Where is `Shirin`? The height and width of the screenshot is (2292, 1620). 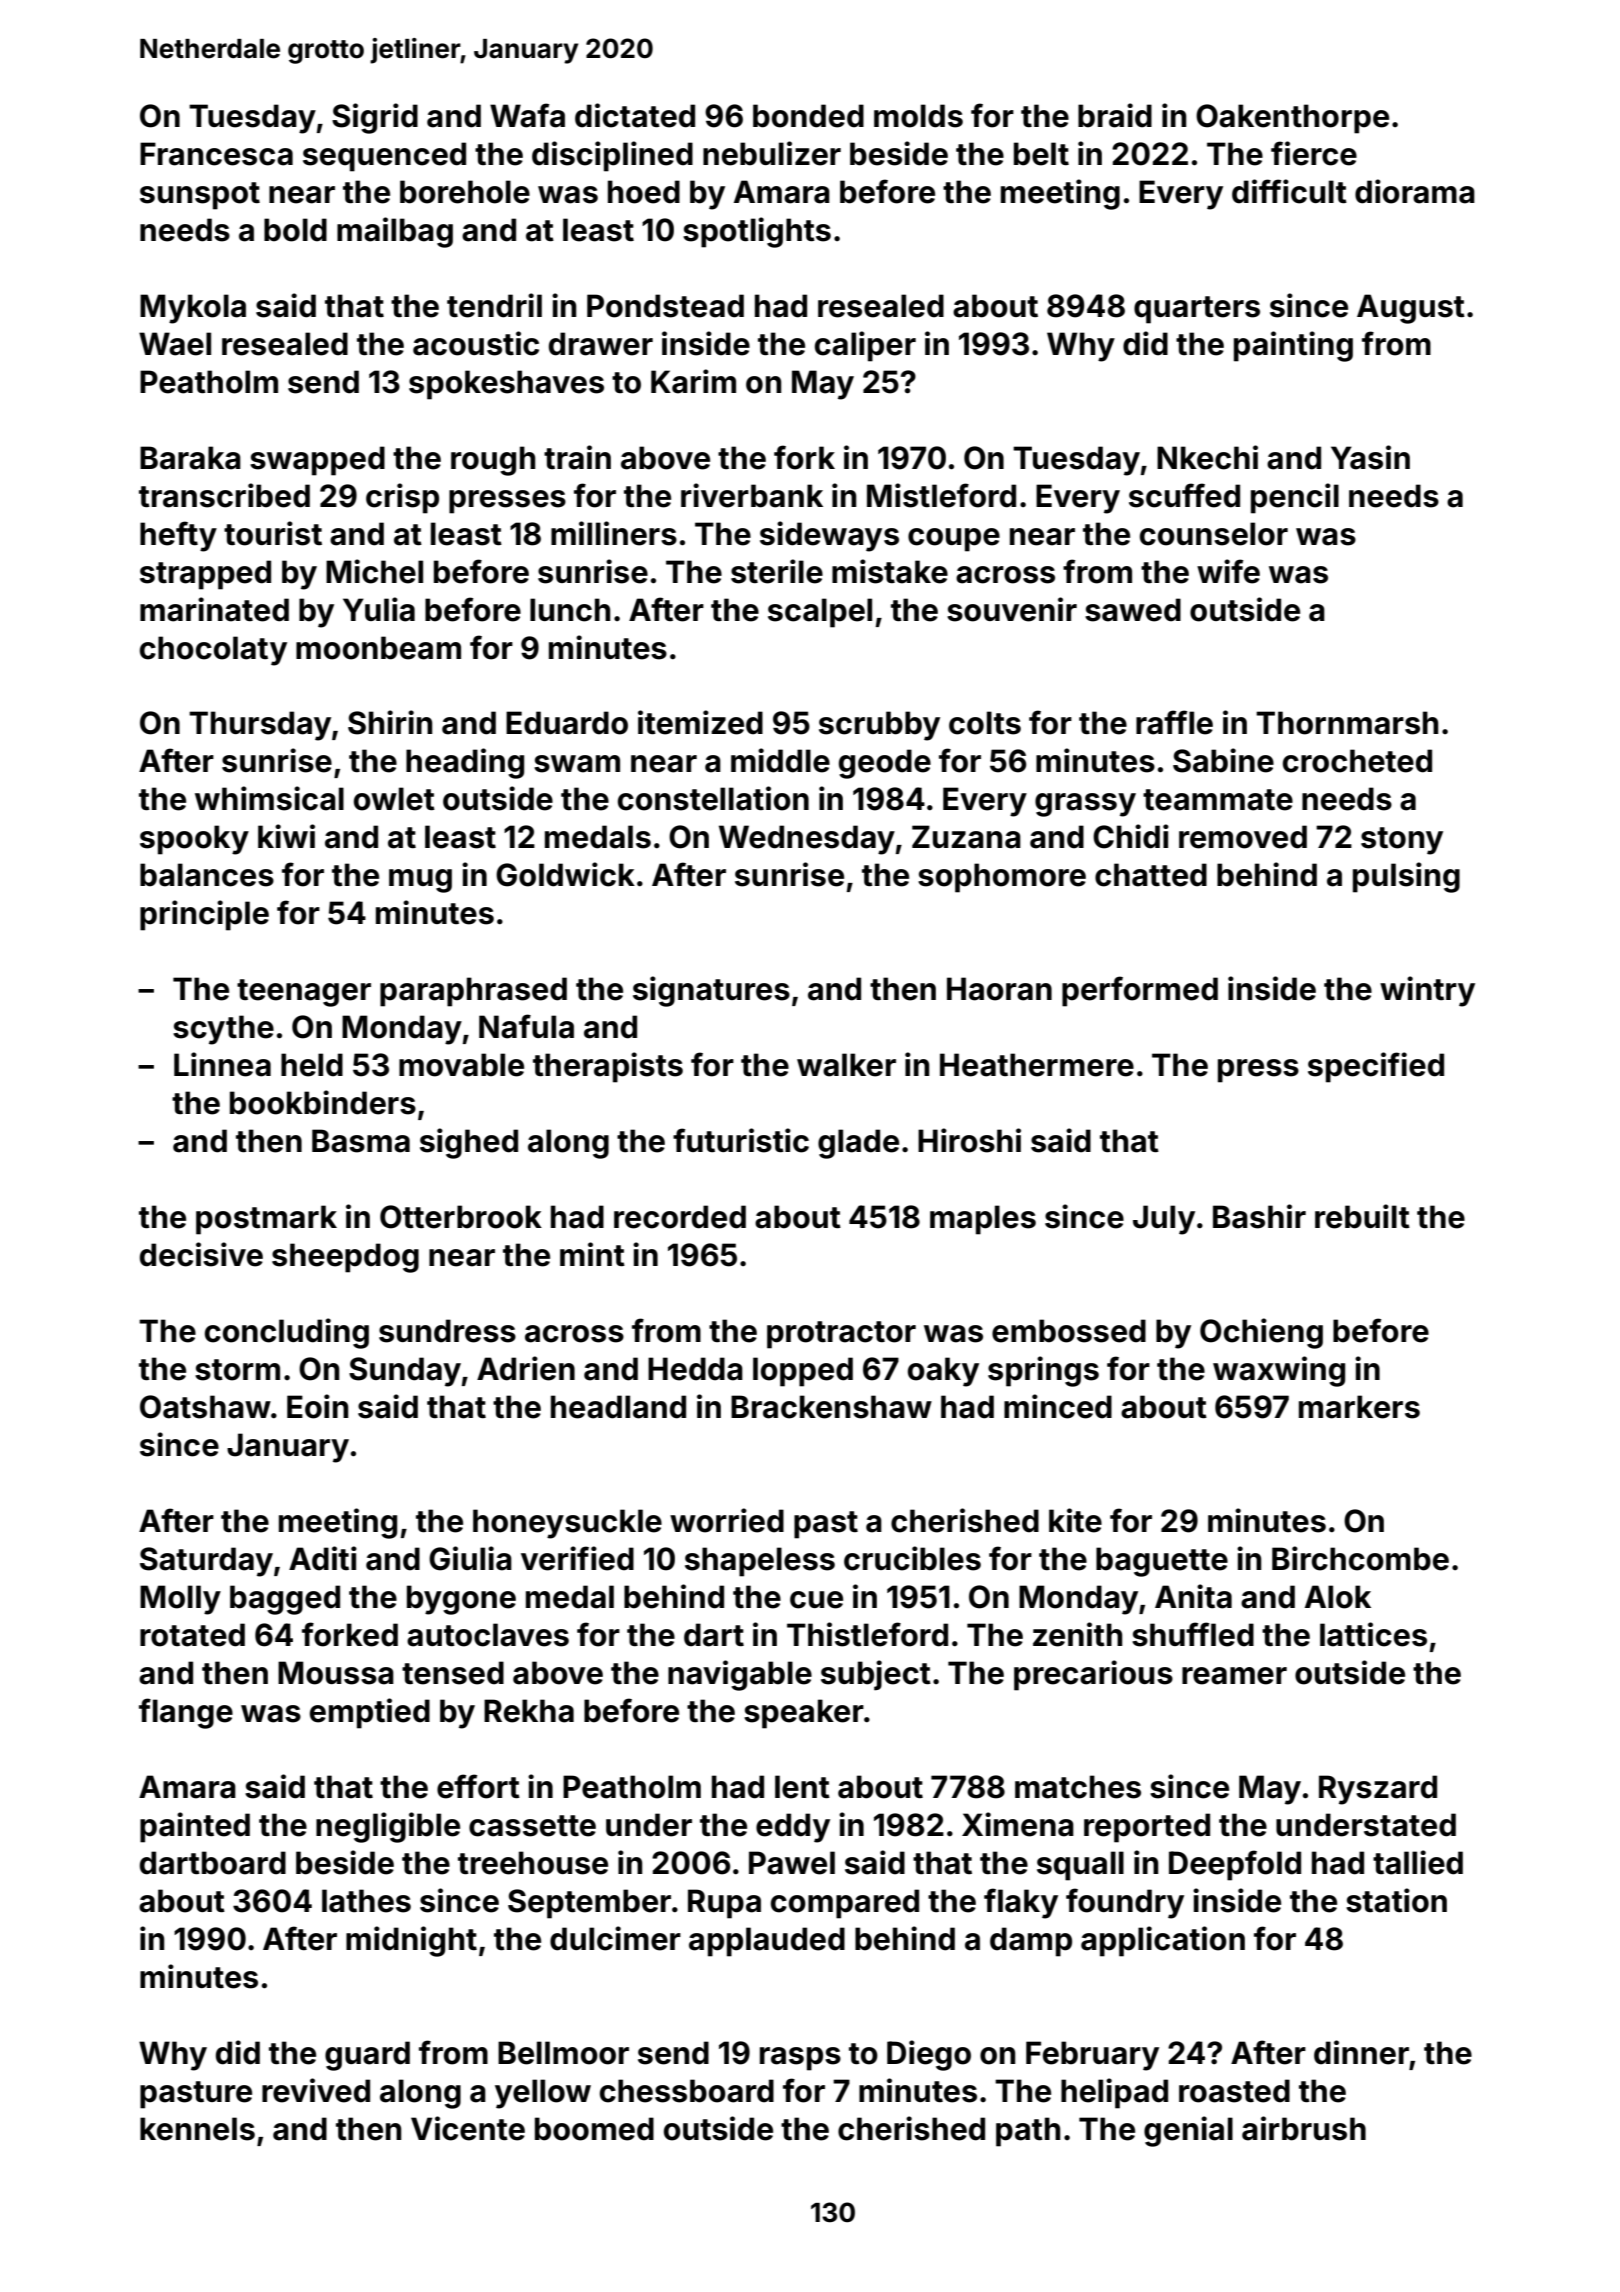
Shirin is located at coordinates (390, 722).
